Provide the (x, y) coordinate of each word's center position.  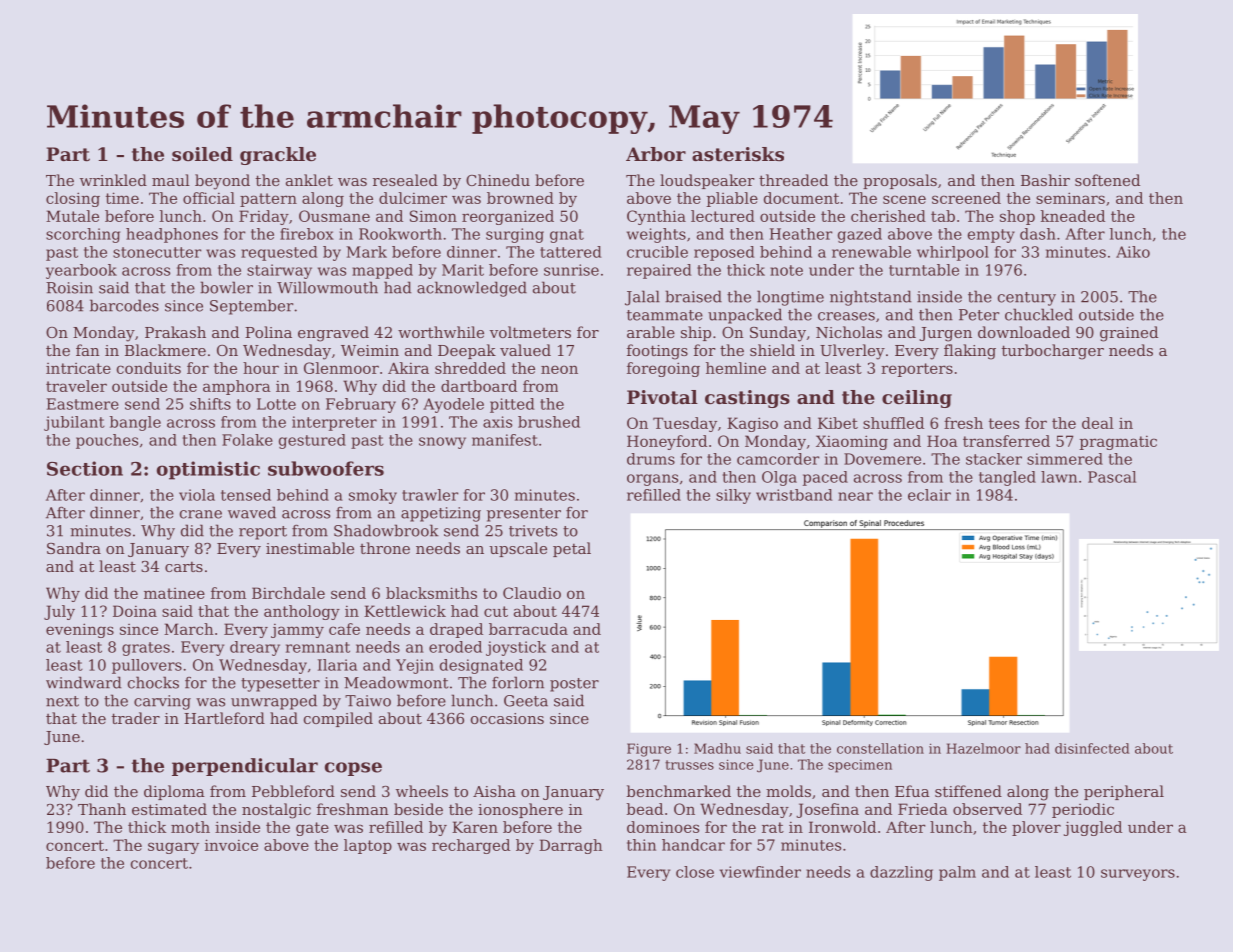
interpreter (334, 423)
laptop (368, 846)
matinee (174, 593)
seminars (1070, 198)
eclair (929, 495)
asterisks (738, 154)
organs (652, 480)
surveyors (1138, 875)
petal (572, 549)
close (695, 872)
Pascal (1112, 477)
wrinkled (113, 180)
